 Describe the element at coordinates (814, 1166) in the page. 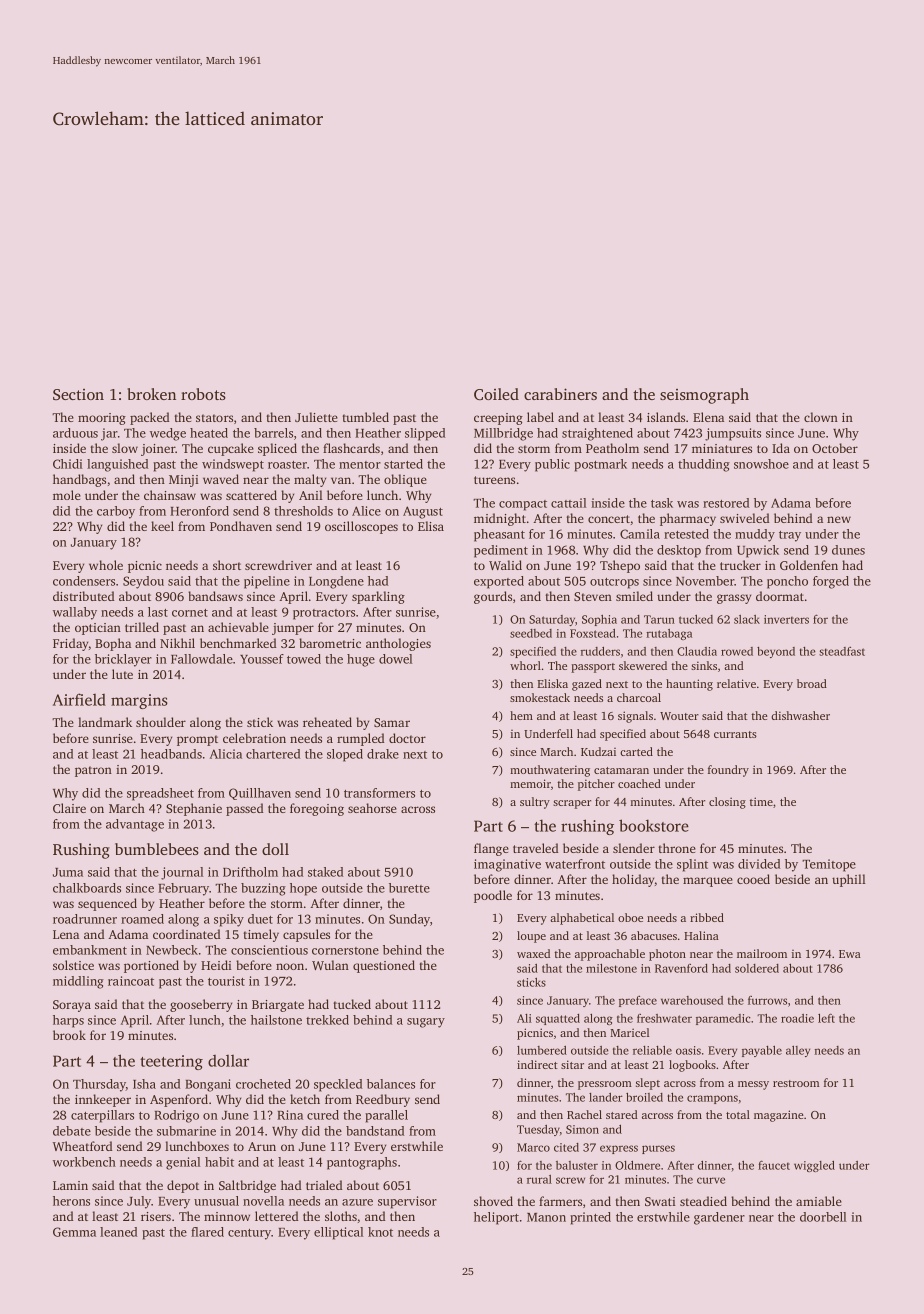

I see `wiggled` at that location.
